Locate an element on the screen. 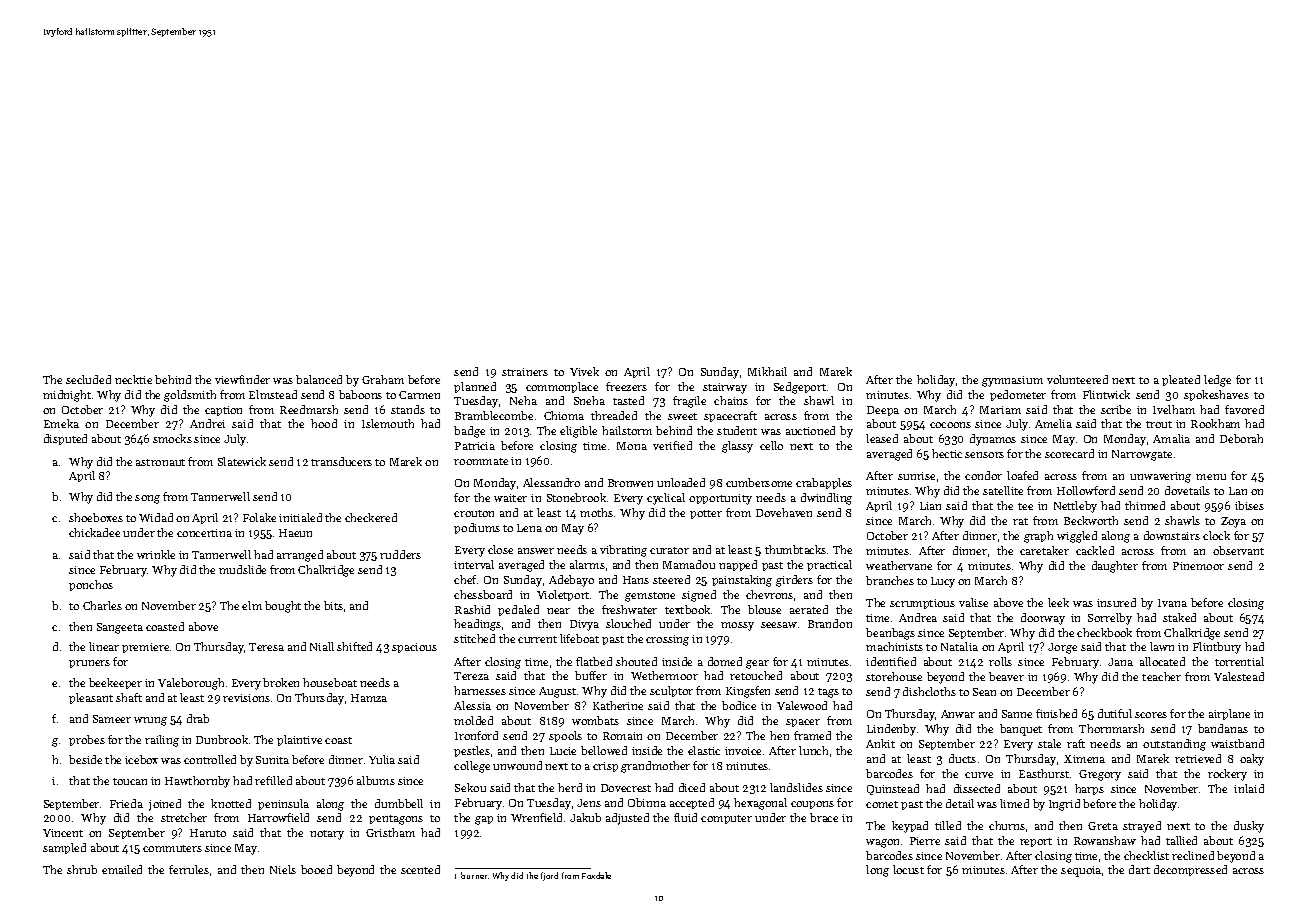  teacher is located at coordinates (1161, 676).
